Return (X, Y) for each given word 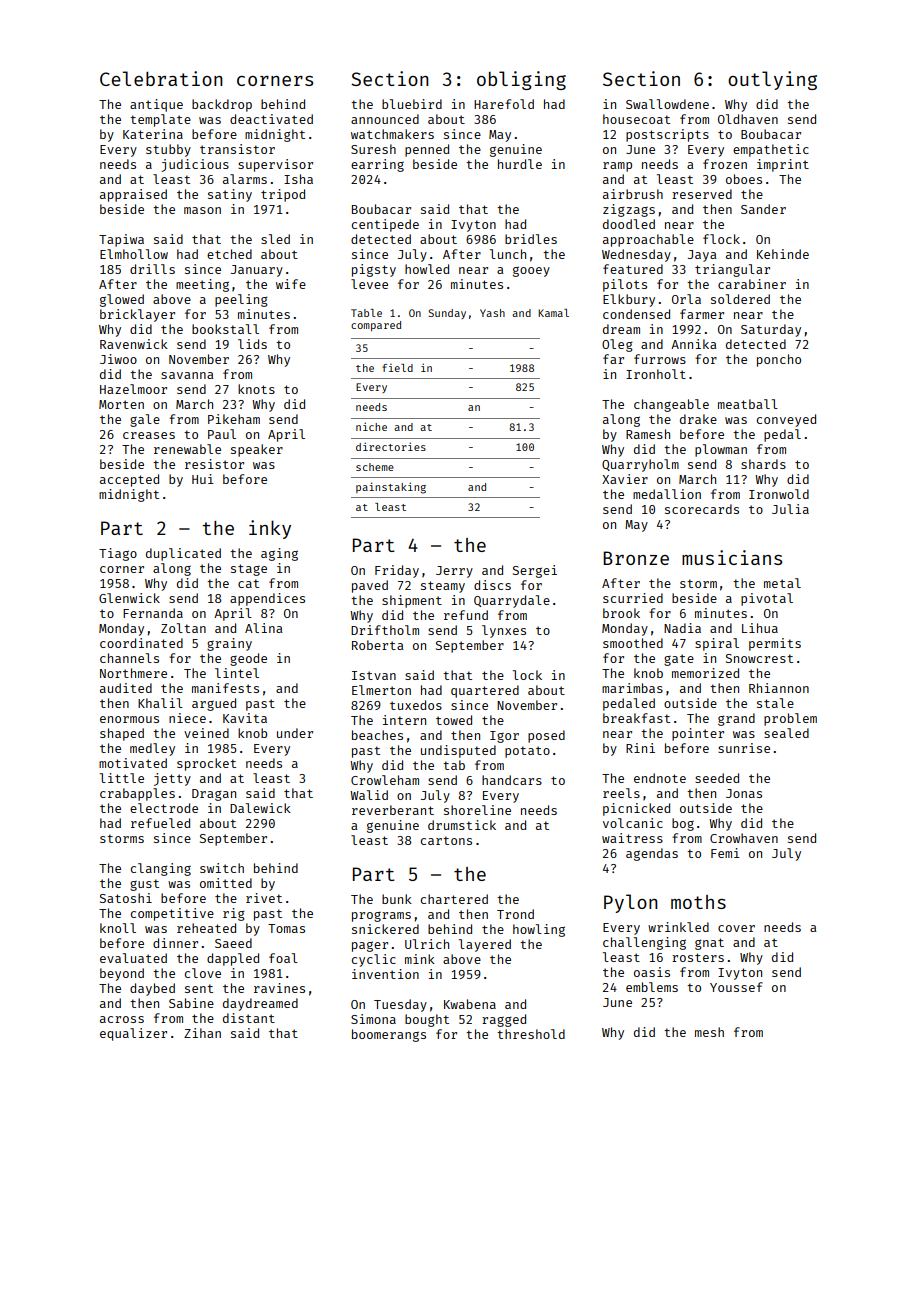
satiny (230, 195)
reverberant (393, 810)
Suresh (373, 149)
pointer (698, 734)
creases (149, 435)
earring (377, 165)
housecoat (636, 119)
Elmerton (381, 690)
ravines (279, 988)
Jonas (744, 793)
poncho (779, 360)
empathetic (771, 150)
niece (187, 718)
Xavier (625, 479)
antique (156, 105)
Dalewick (260, 808)
